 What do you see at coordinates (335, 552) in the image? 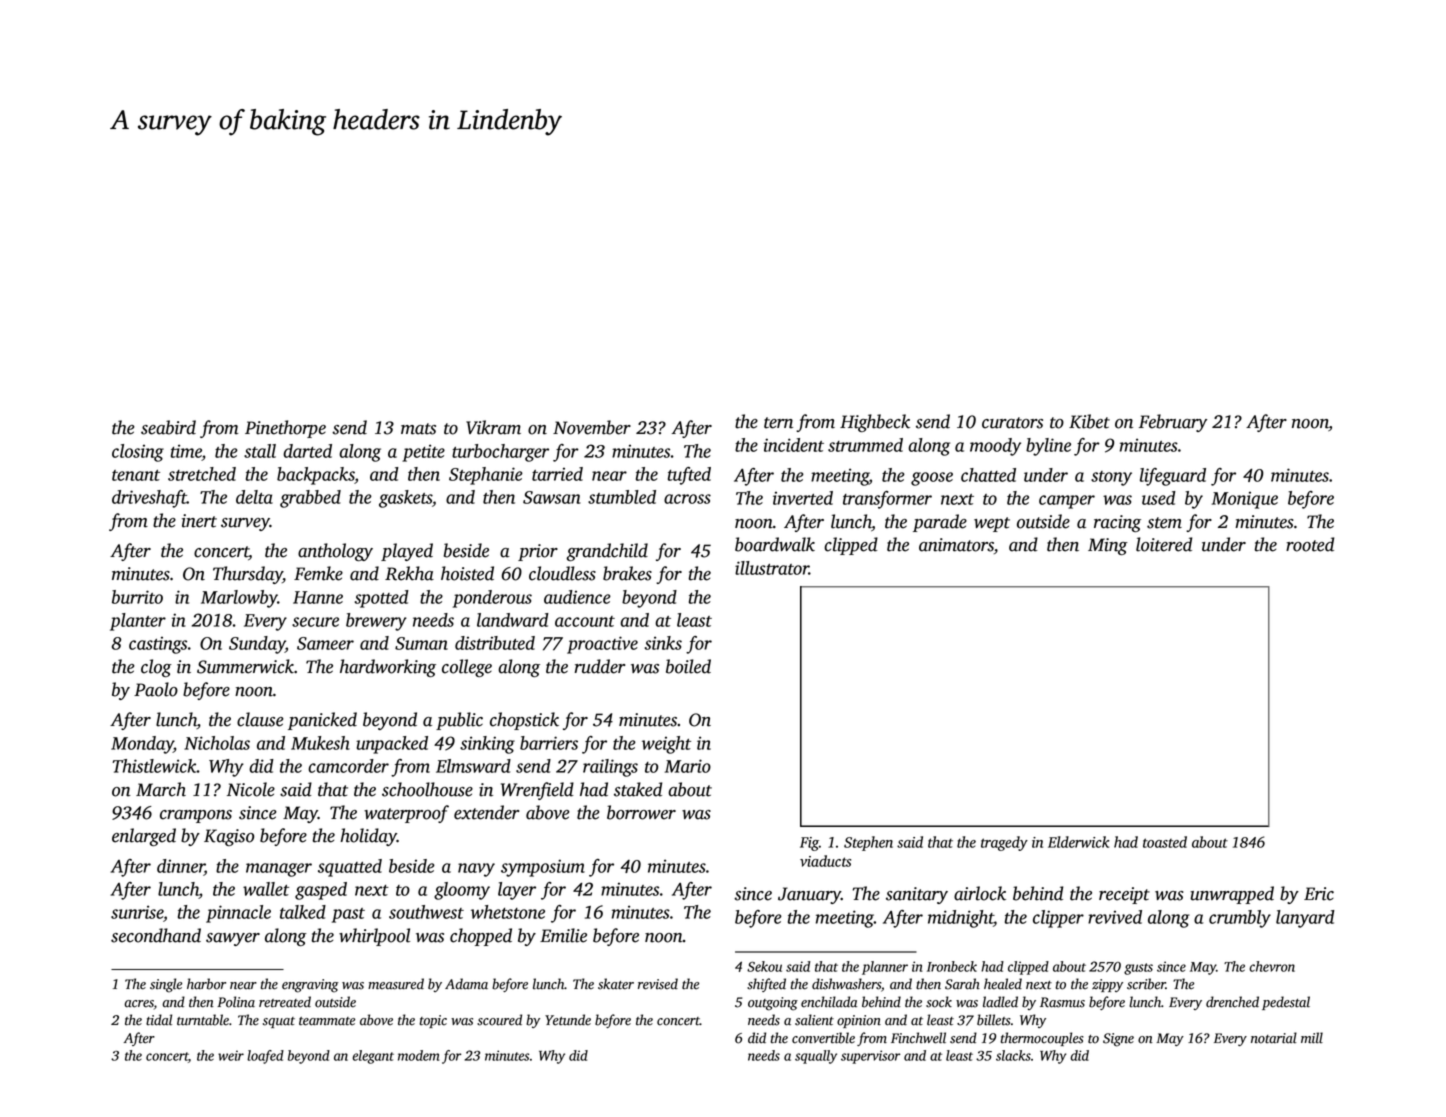
I see `anthology` at bounding box center [335, 552].
